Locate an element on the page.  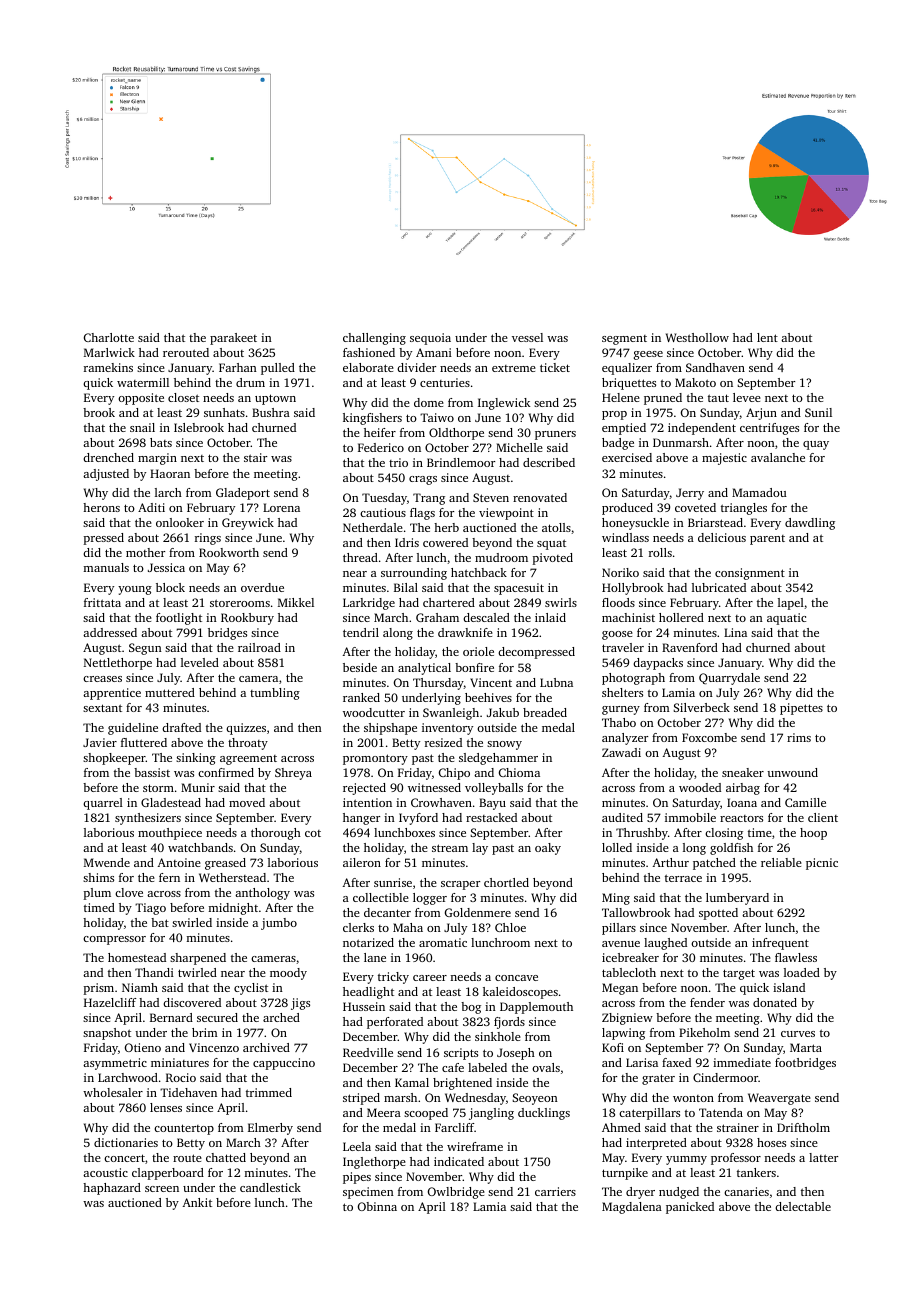
brim is located at coordinates (205, 1032).
